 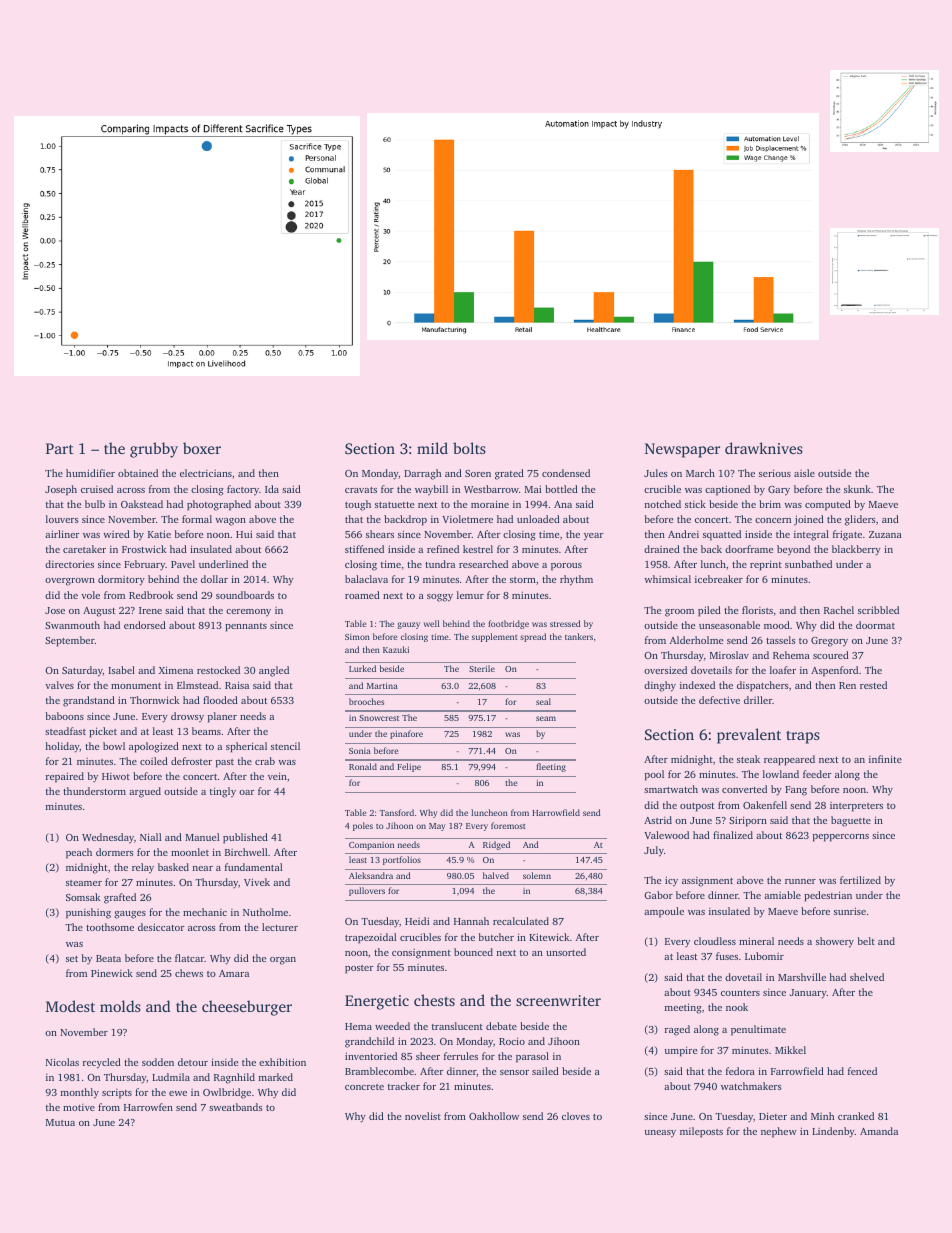 I want to click on nephew, so click(x=778, y=1132).
